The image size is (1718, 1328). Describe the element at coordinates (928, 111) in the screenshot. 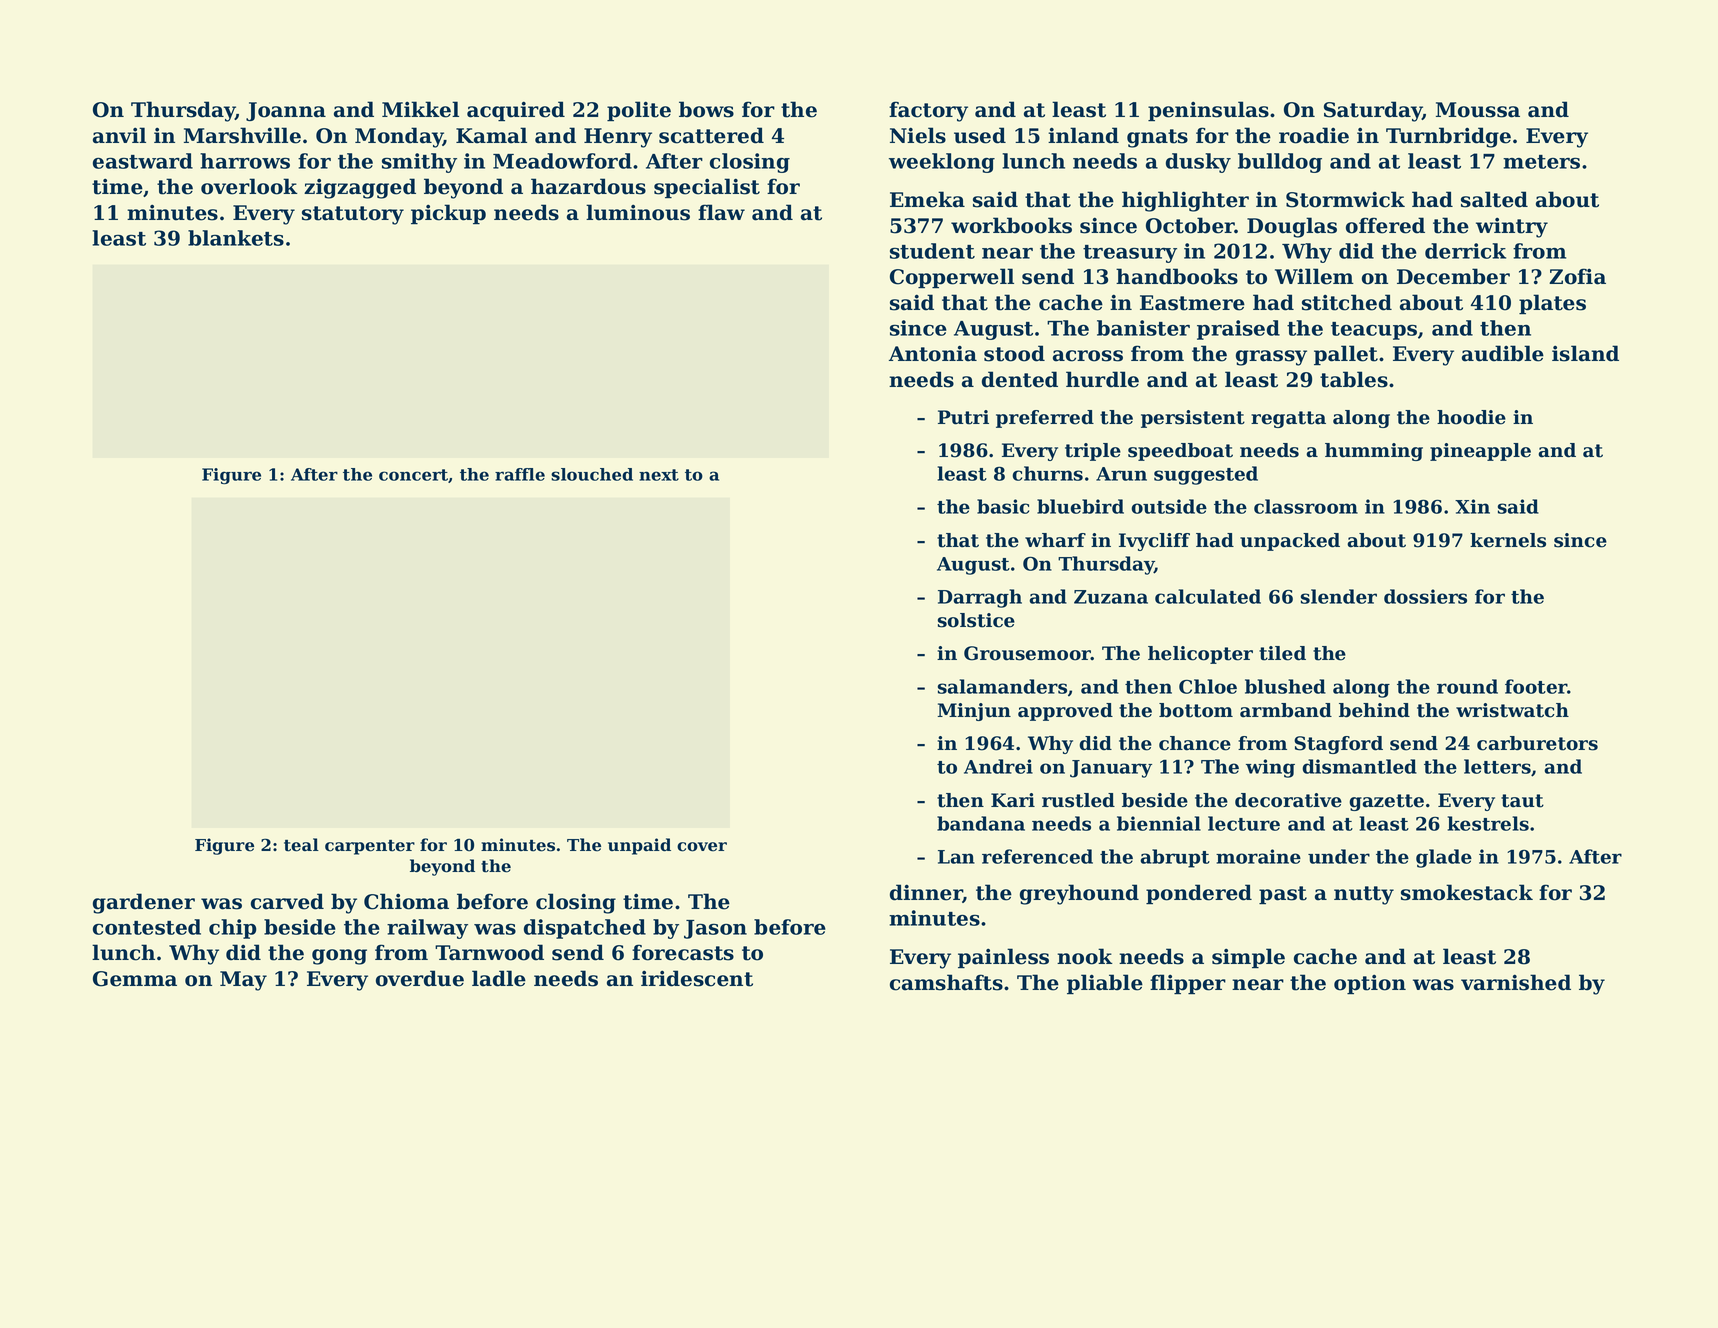

I see `factory` at that location.
